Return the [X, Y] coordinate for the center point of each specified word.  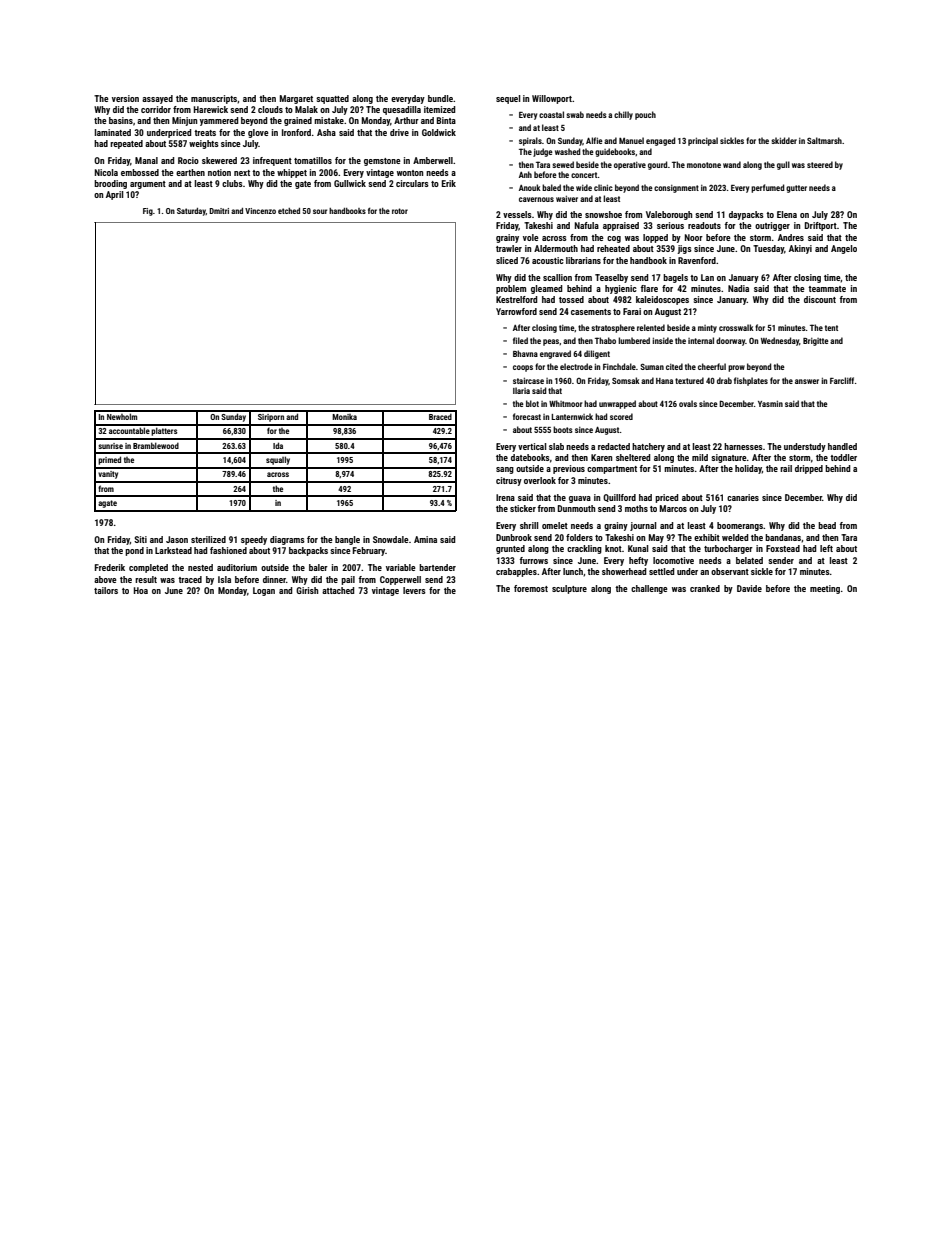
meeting [825, 589]
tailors [106, 590]
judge [543, 152]
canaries [743, 497]
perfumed [767, 188]
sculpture [569, 589]
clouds [270, 109]
